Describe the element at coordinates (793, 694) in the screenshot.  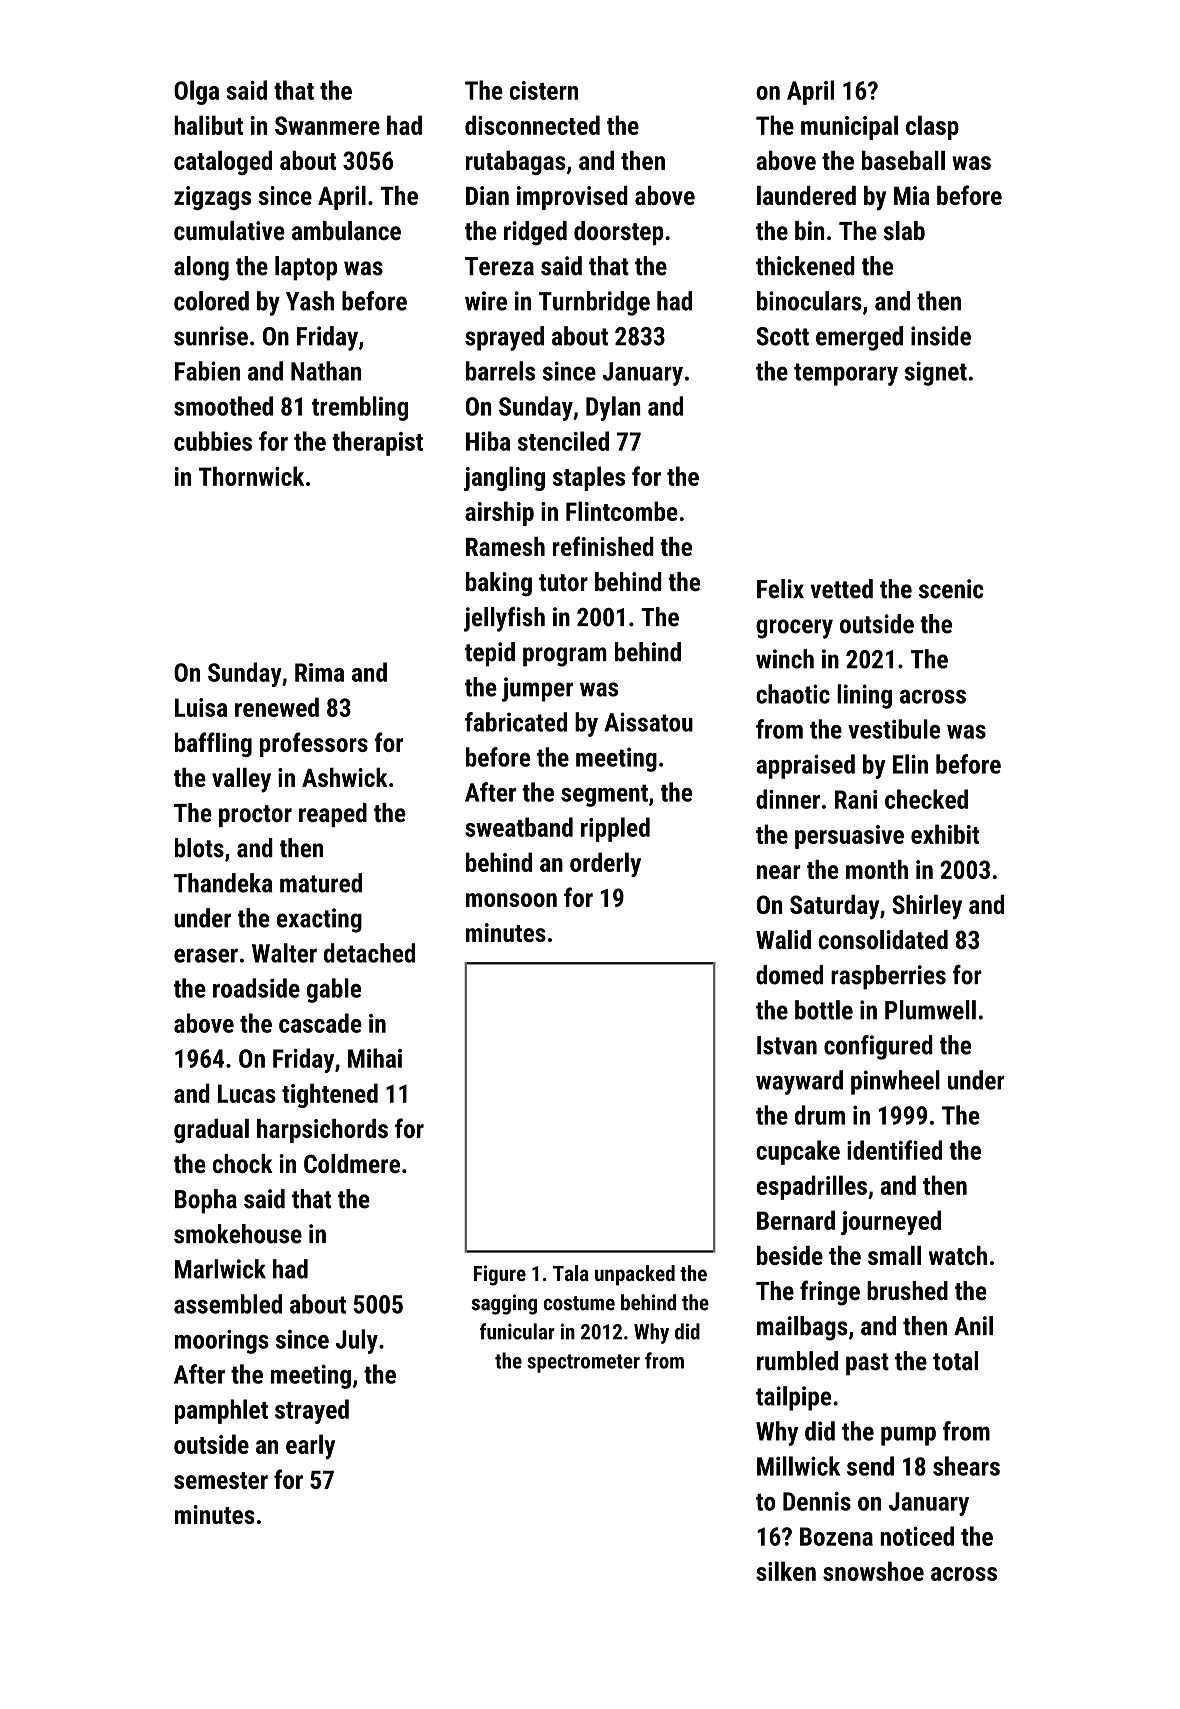
I see `chaotic` at that location.
